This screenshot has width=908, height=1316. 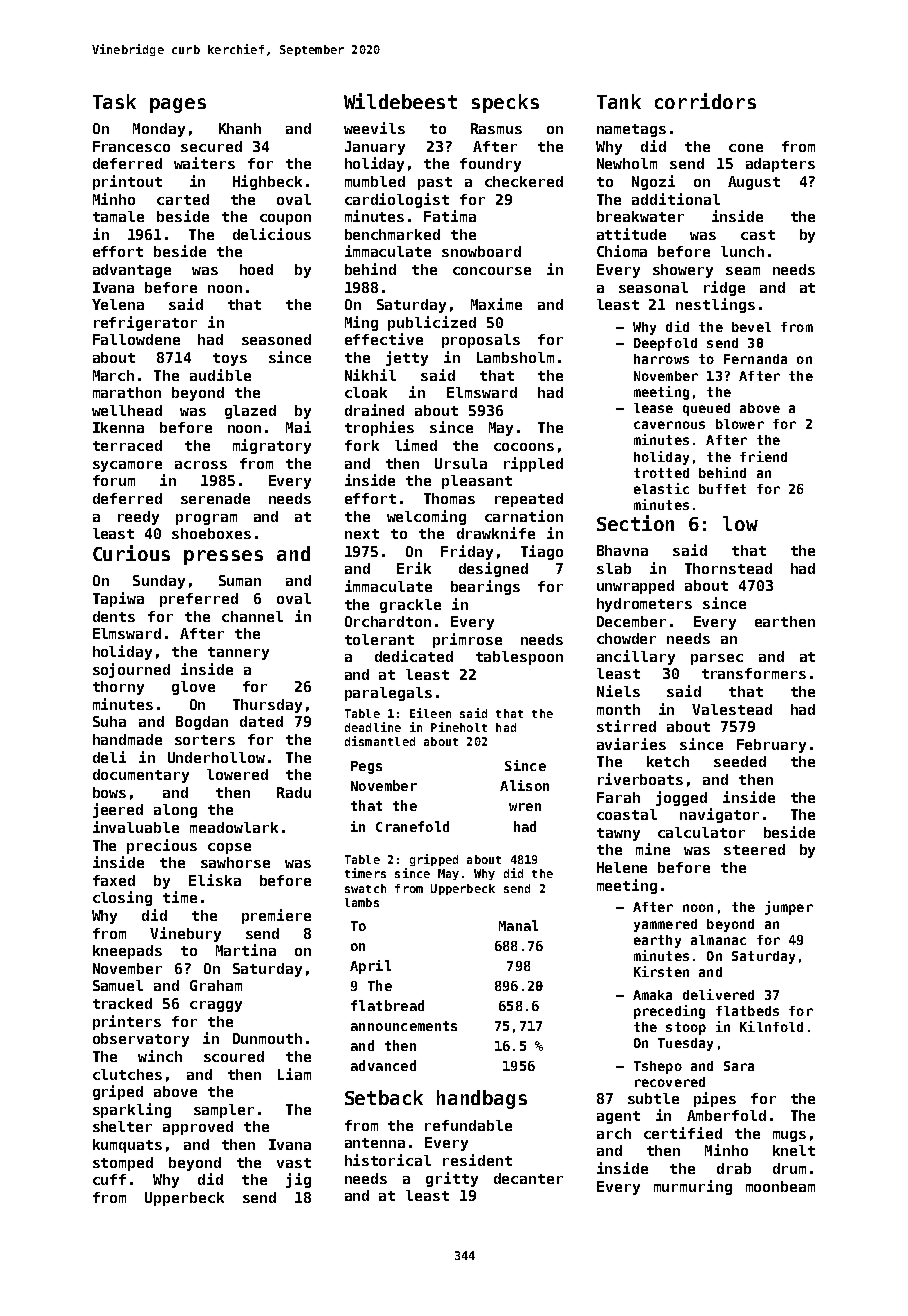 What do you see at coordinates (204, 163) in the screenshot?
I see `waiters` at bounding box center [204, 163].
